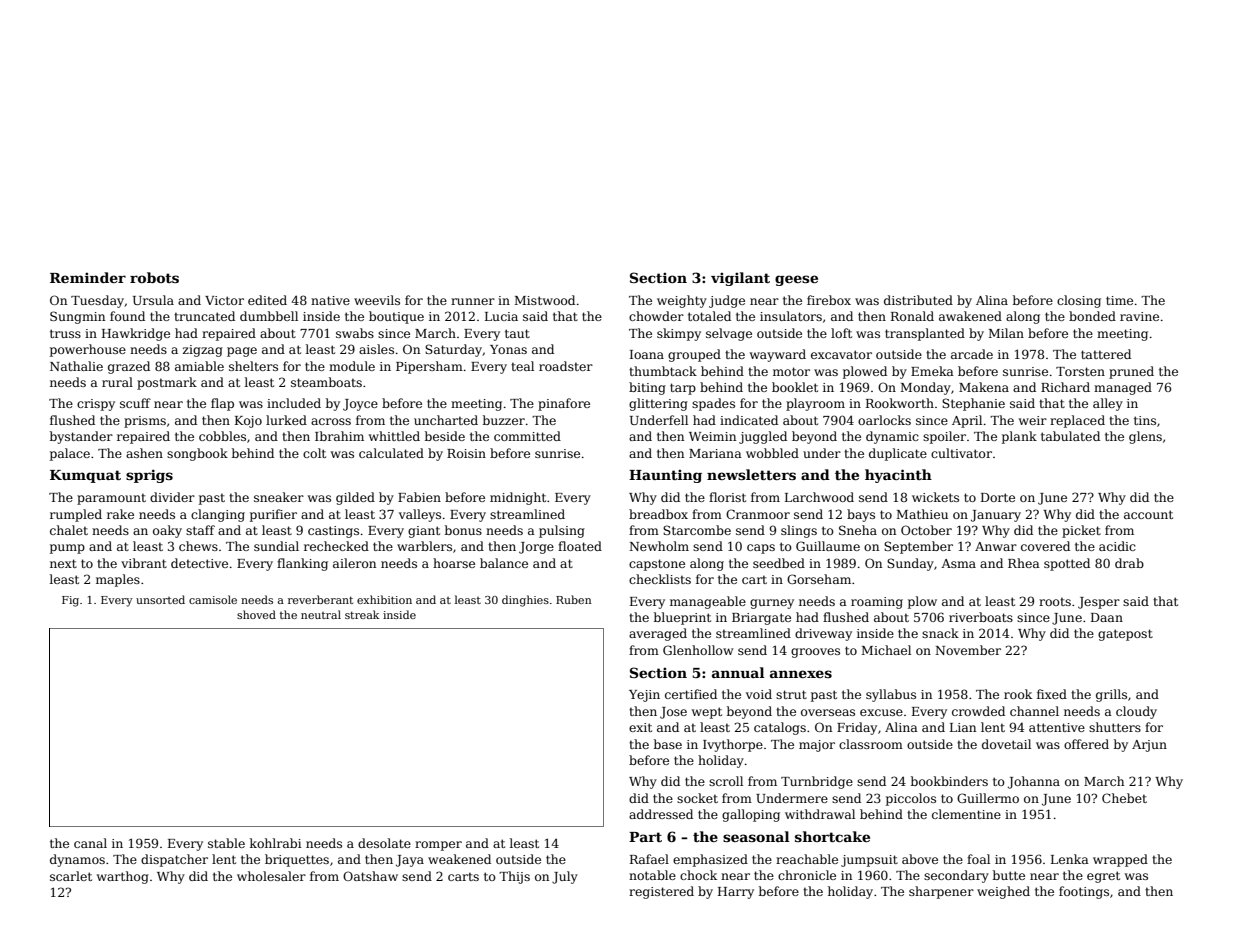  I want to click on Anwar, so click(996, 546).
